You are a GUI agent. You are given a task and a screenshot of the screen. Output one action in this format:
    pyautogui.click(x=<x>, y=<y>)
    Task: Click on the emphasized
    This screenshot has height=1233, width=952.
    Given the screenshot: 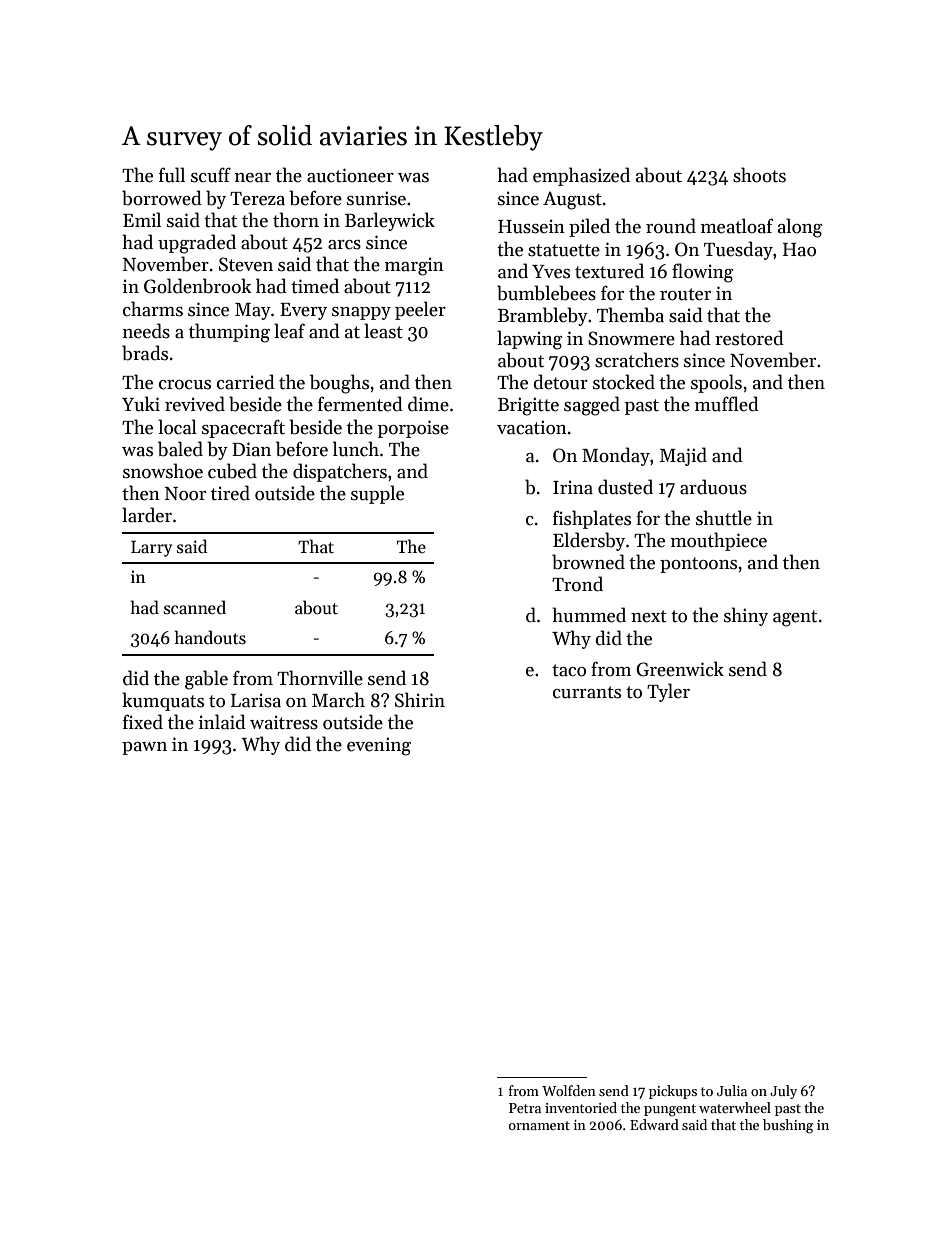 What is the action you would take?
    pyautogui.click(x=581, y=176)
